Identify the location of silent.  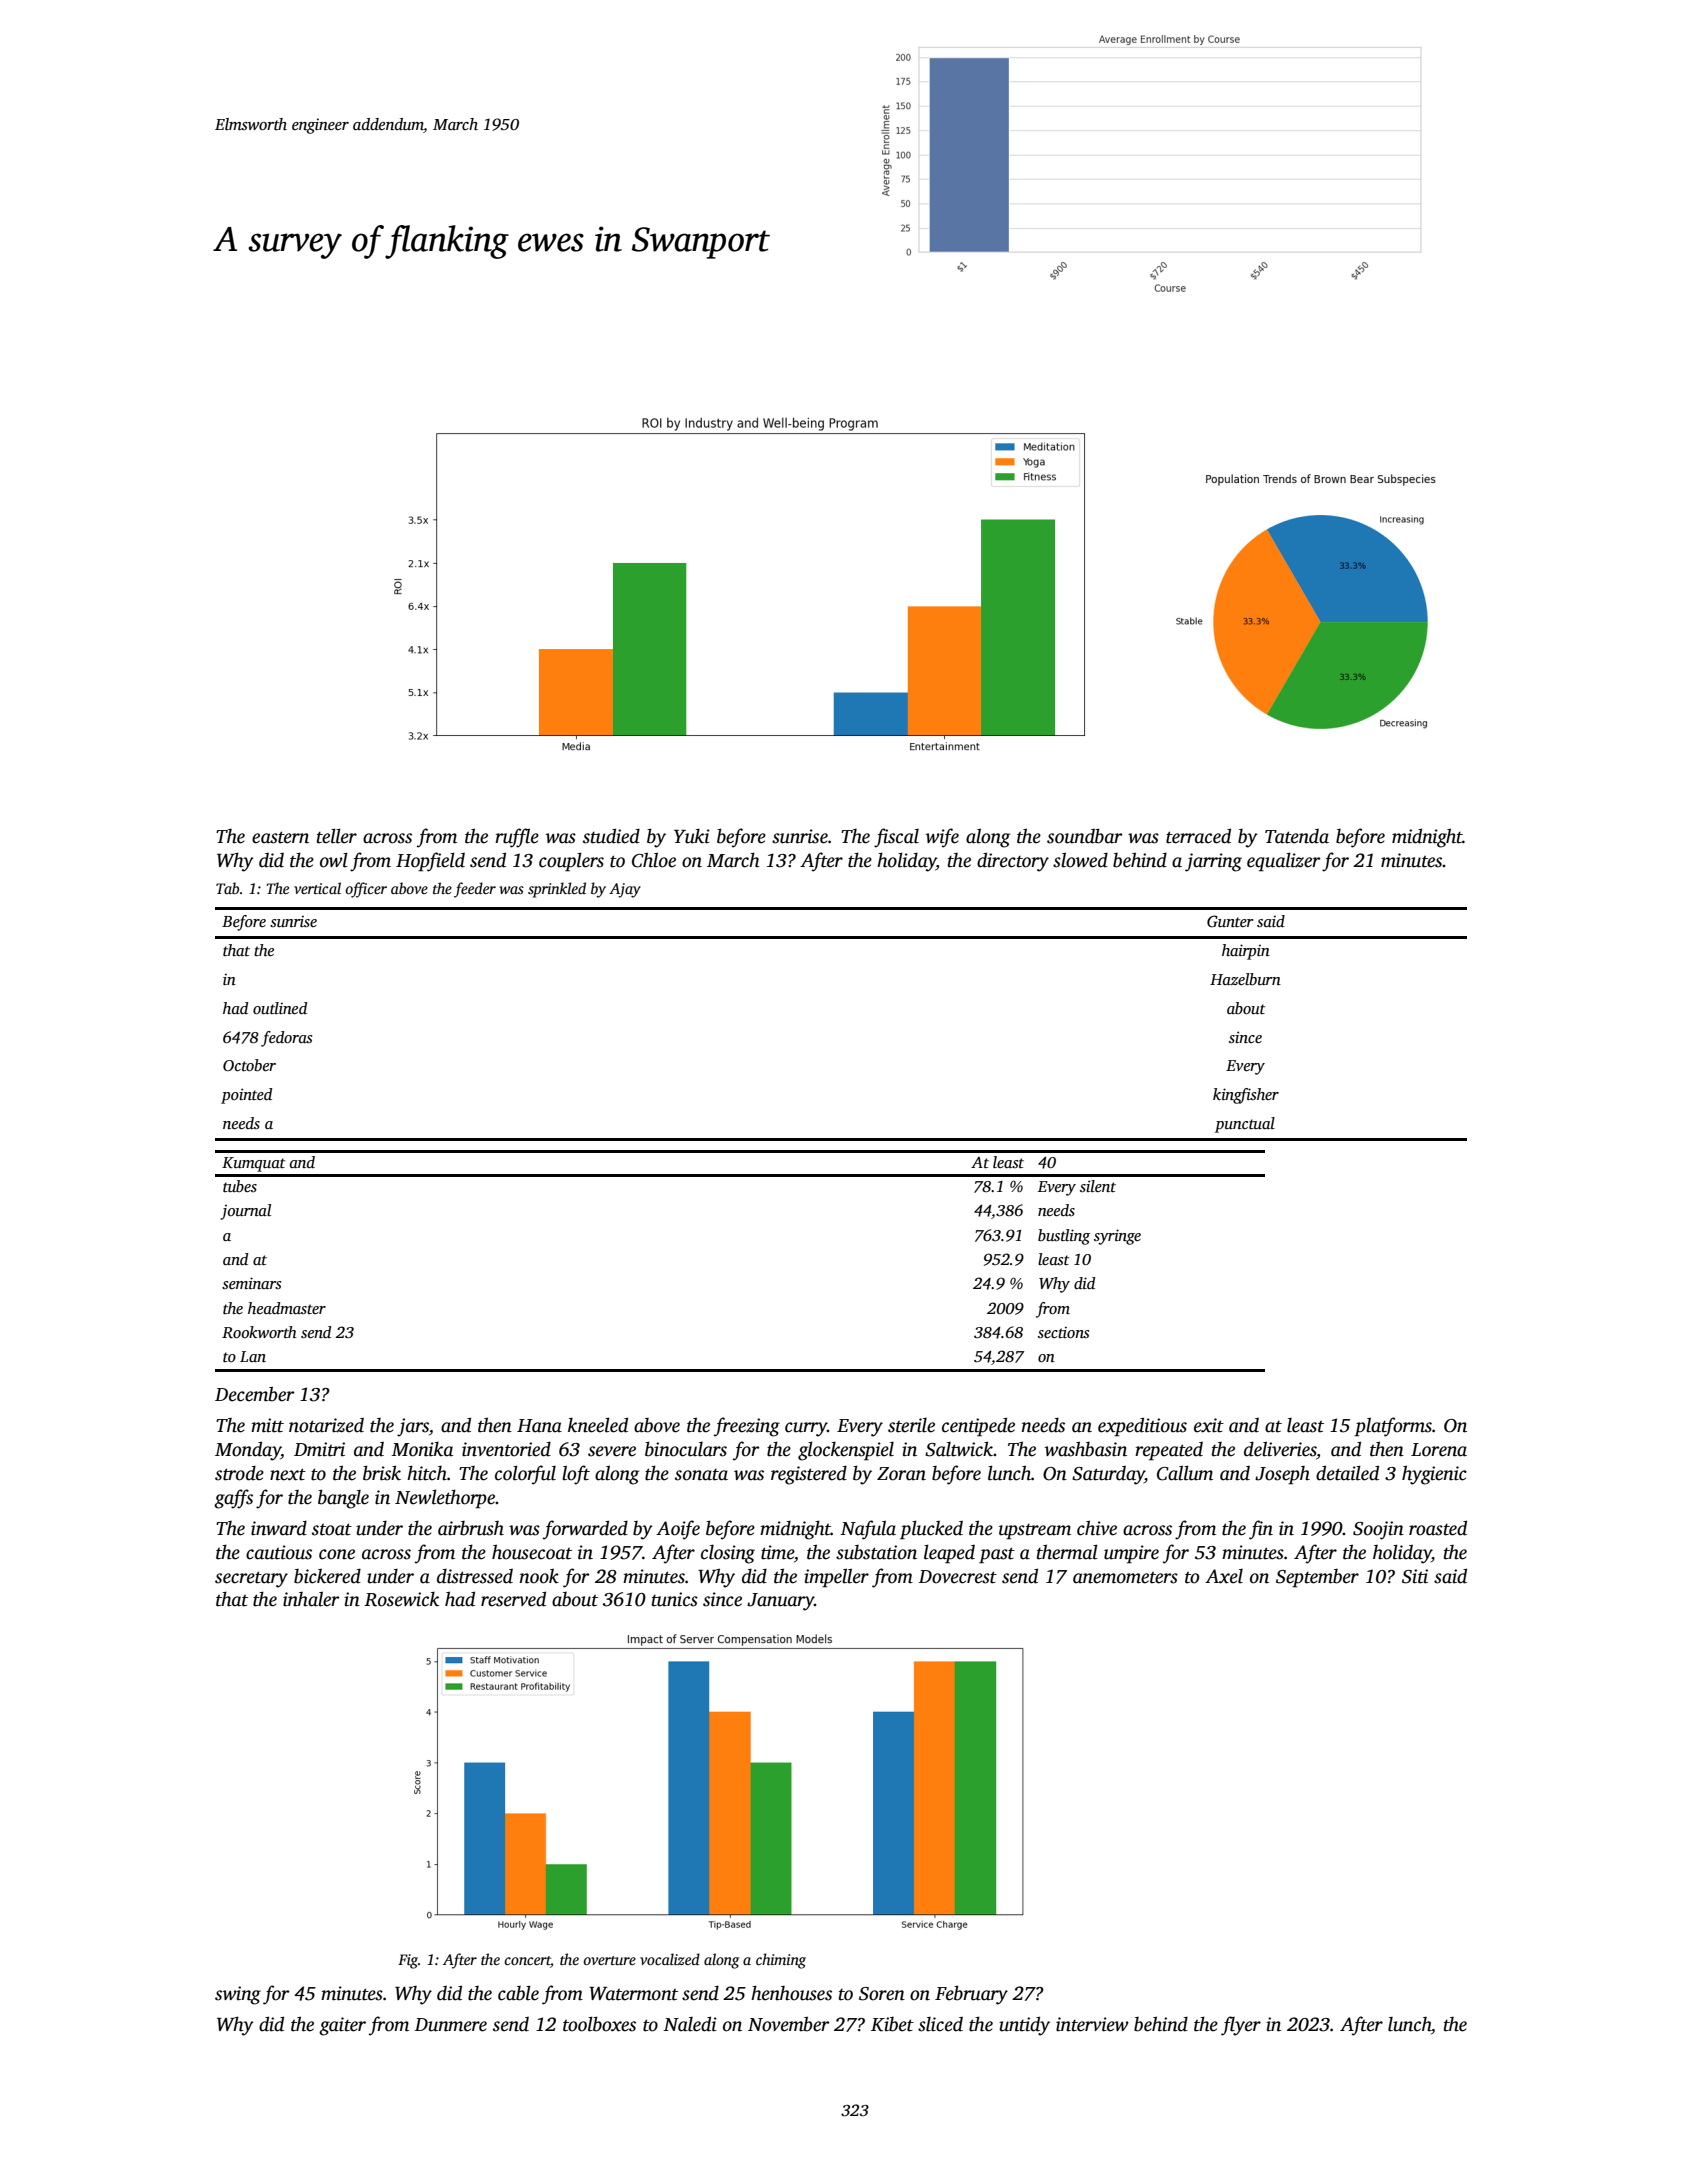
(1098, 1186).
